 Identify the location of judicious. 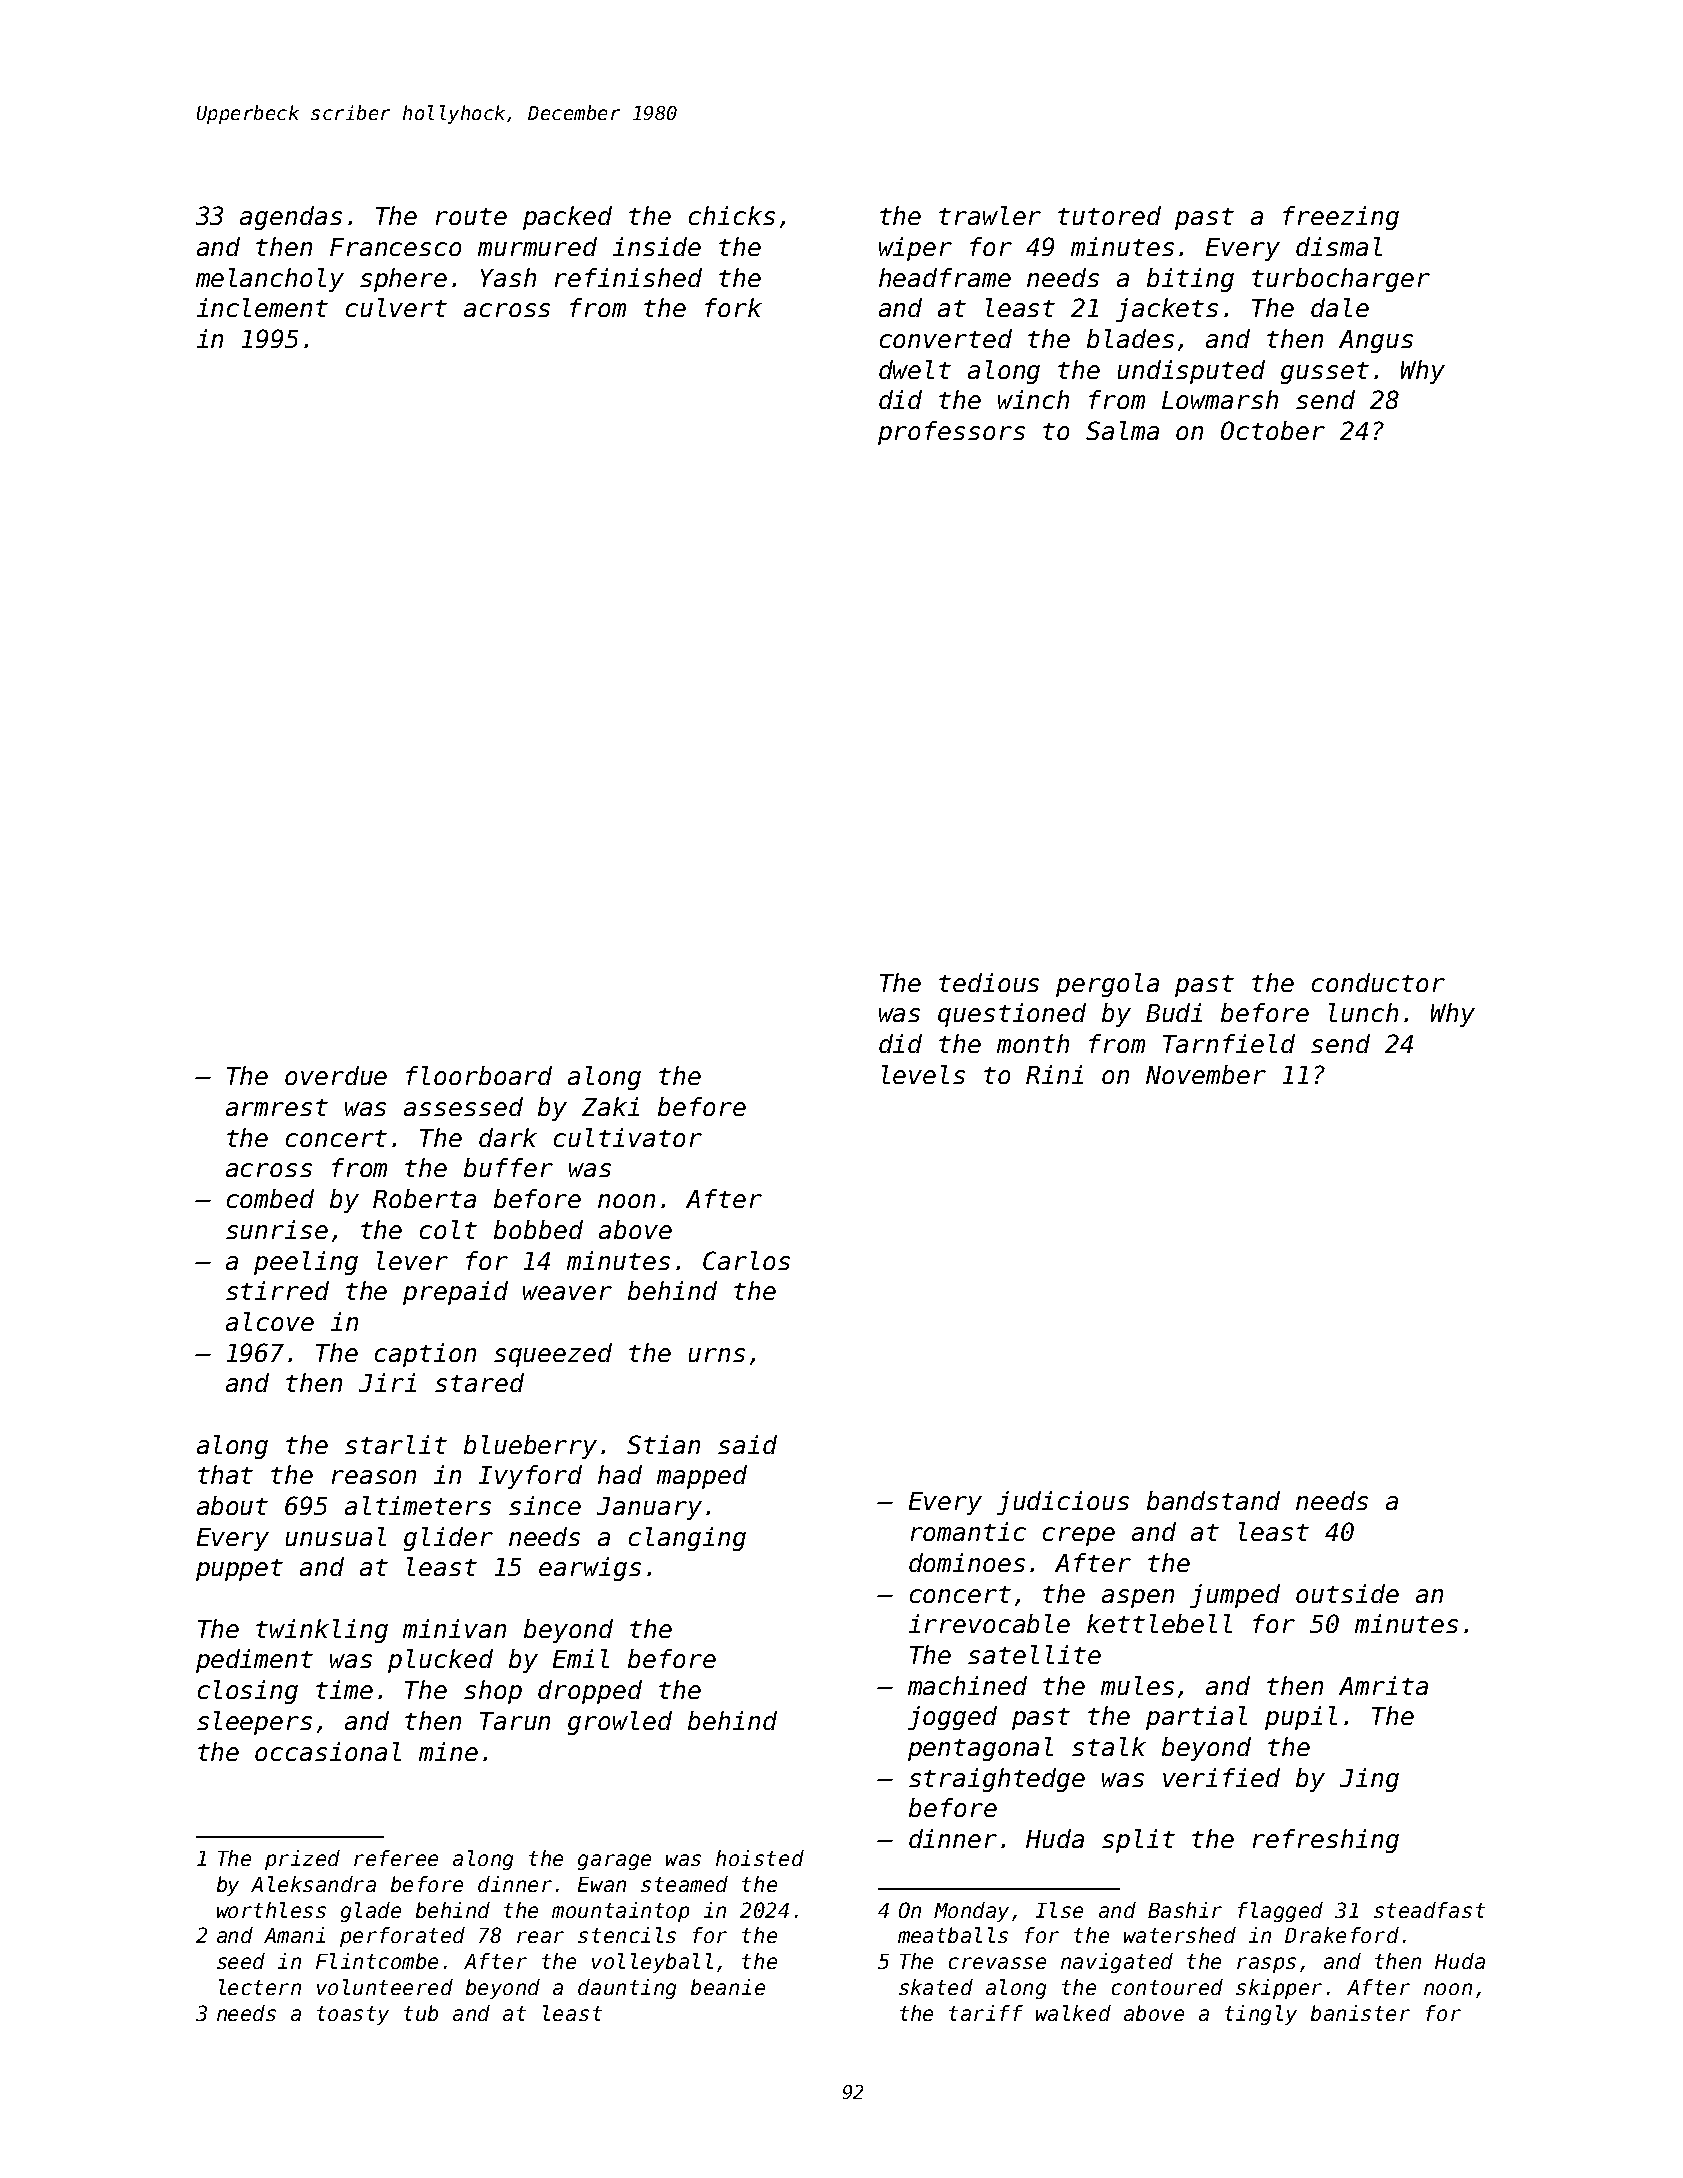
(1063, 1503).
